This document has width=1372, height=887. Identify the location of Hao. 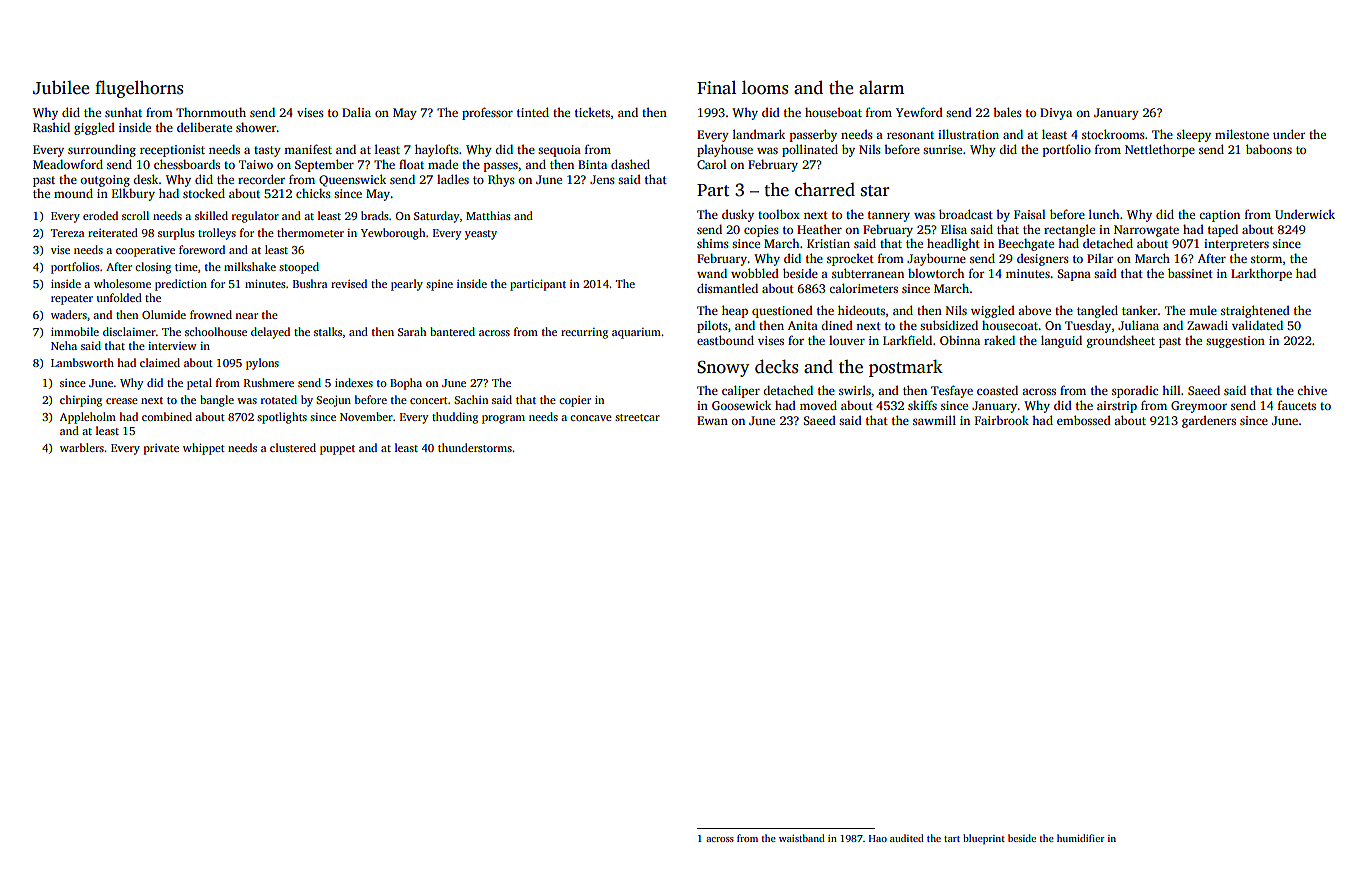
(878, 838).
